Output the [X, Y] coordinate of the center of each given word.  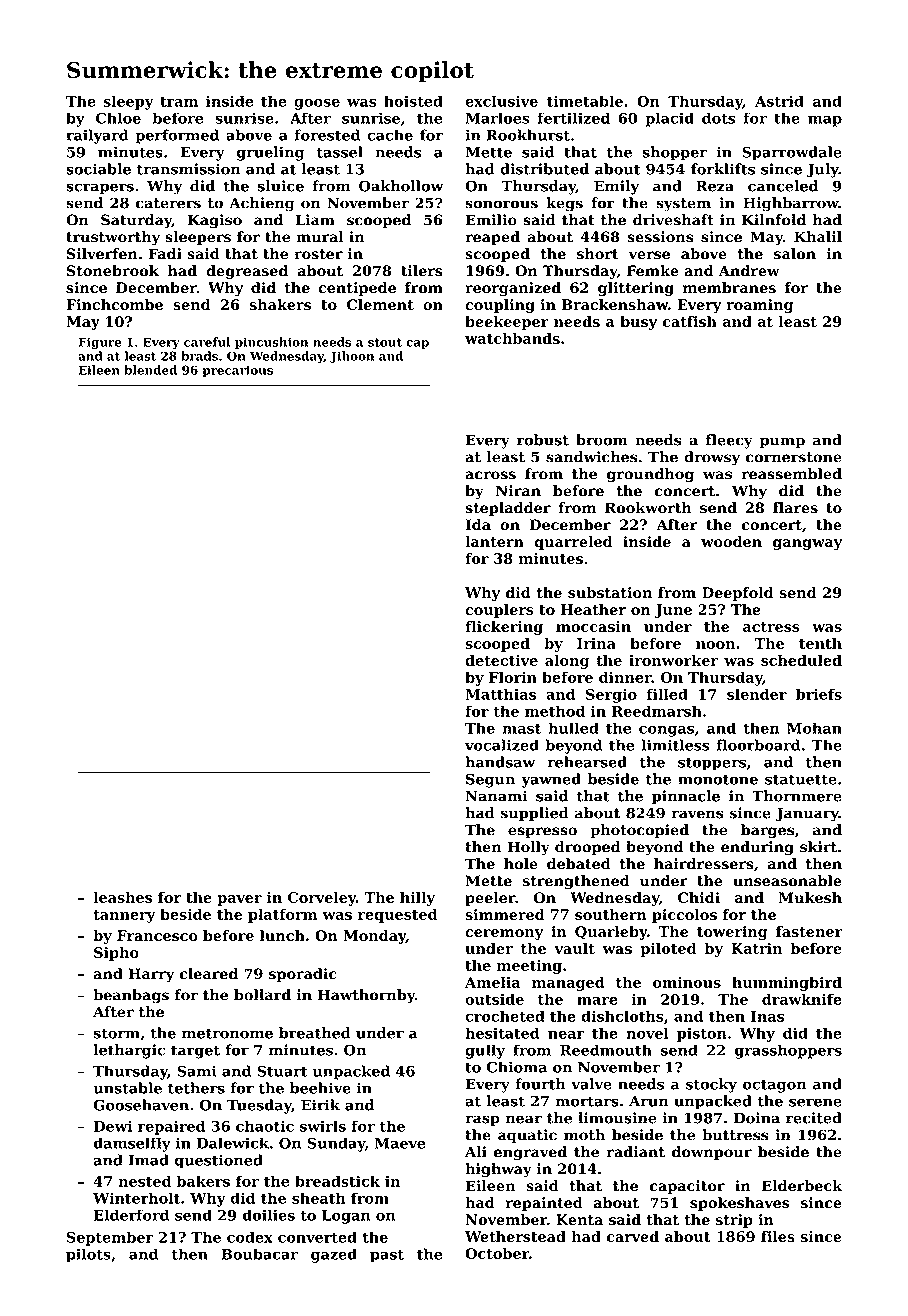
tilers [422, 271]
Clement [380, 304]
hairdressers [704, 864]
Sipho [116, 954]
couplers [499, 611]
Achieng [262, 204]
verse [649, 255]
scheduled [801, 660]
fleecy [729, 441]
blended [150, 370]
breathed [315, 1033]
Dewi [113, 1126]
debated [579, 864]
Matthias [500, 694]
